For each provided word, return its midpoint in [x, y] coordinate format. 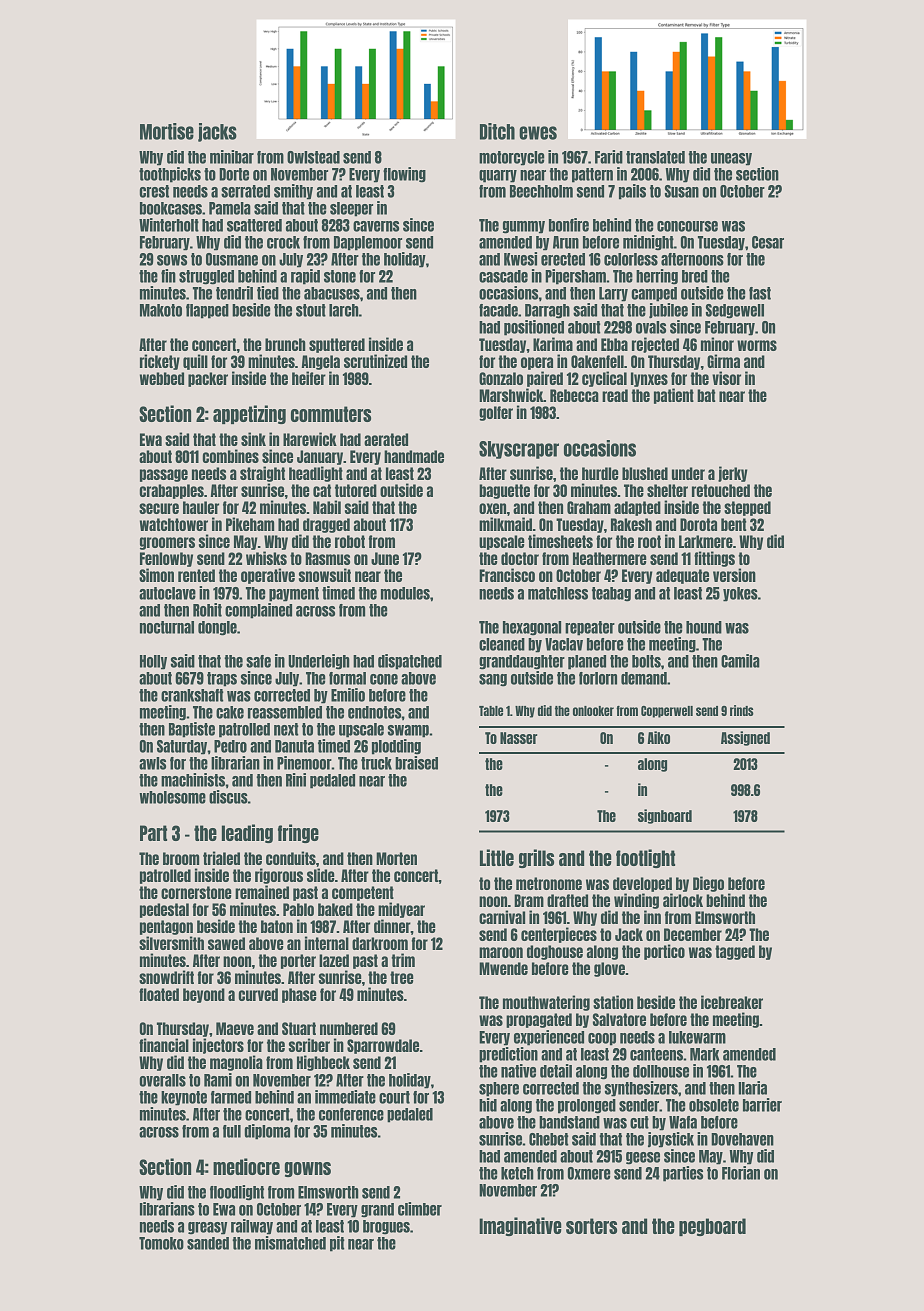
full [232, 1131]
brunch [285, 344]
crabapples [171, 491]
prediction [508, 1055]
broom [181, 858]
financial [164, 1045]
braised [416, 763]
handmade [414, 456]
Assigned [745, 738]
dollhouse [661, 1071]
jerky [733, 474]
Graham [589, 507]
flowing [404, 175]
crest [154, 191]
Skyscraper [519, 450]
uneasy [731, 159]
